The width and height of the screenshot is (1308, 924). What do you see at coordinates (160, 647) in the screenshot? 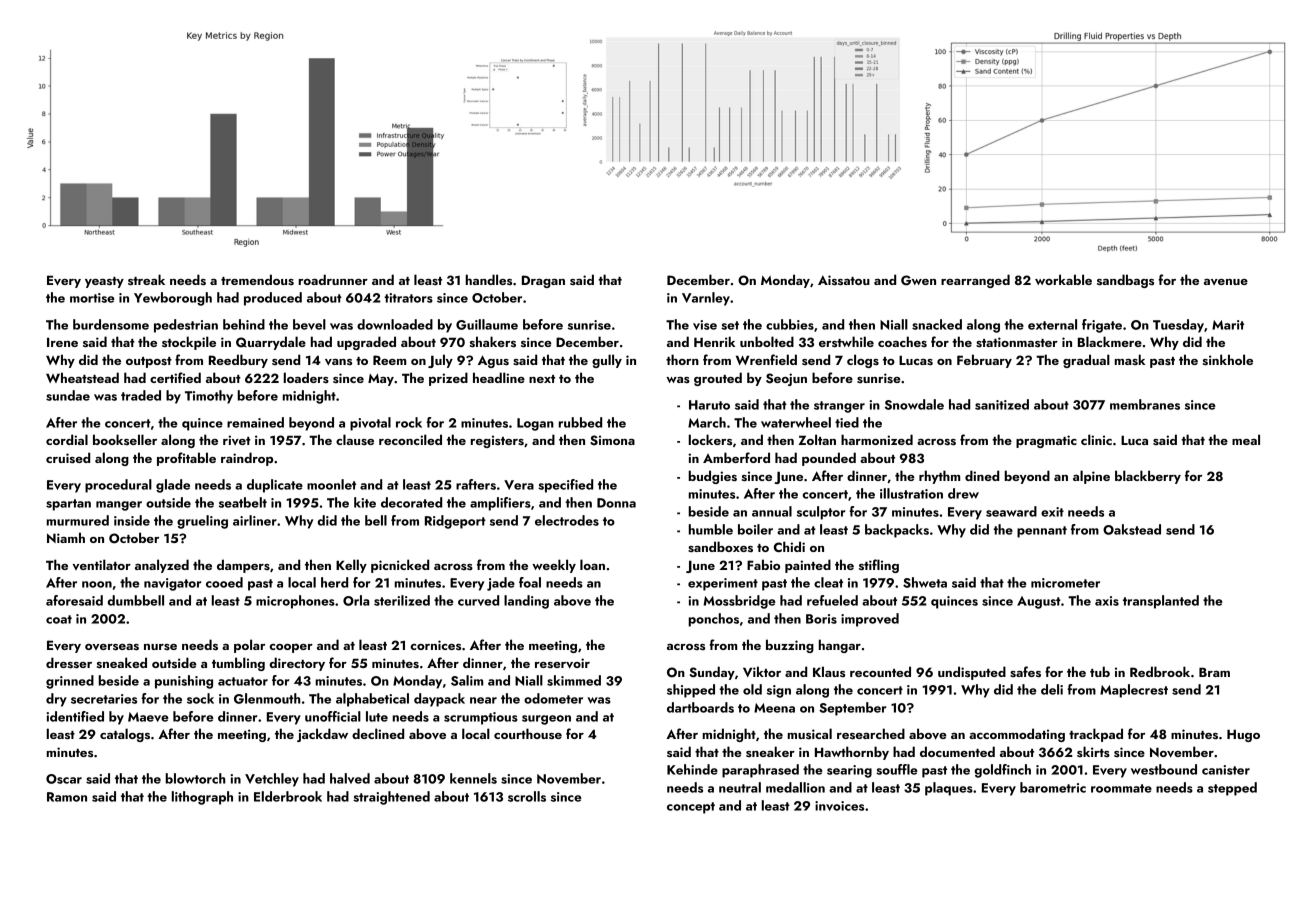
I see `nurse` at bounding box center [160, 647].
